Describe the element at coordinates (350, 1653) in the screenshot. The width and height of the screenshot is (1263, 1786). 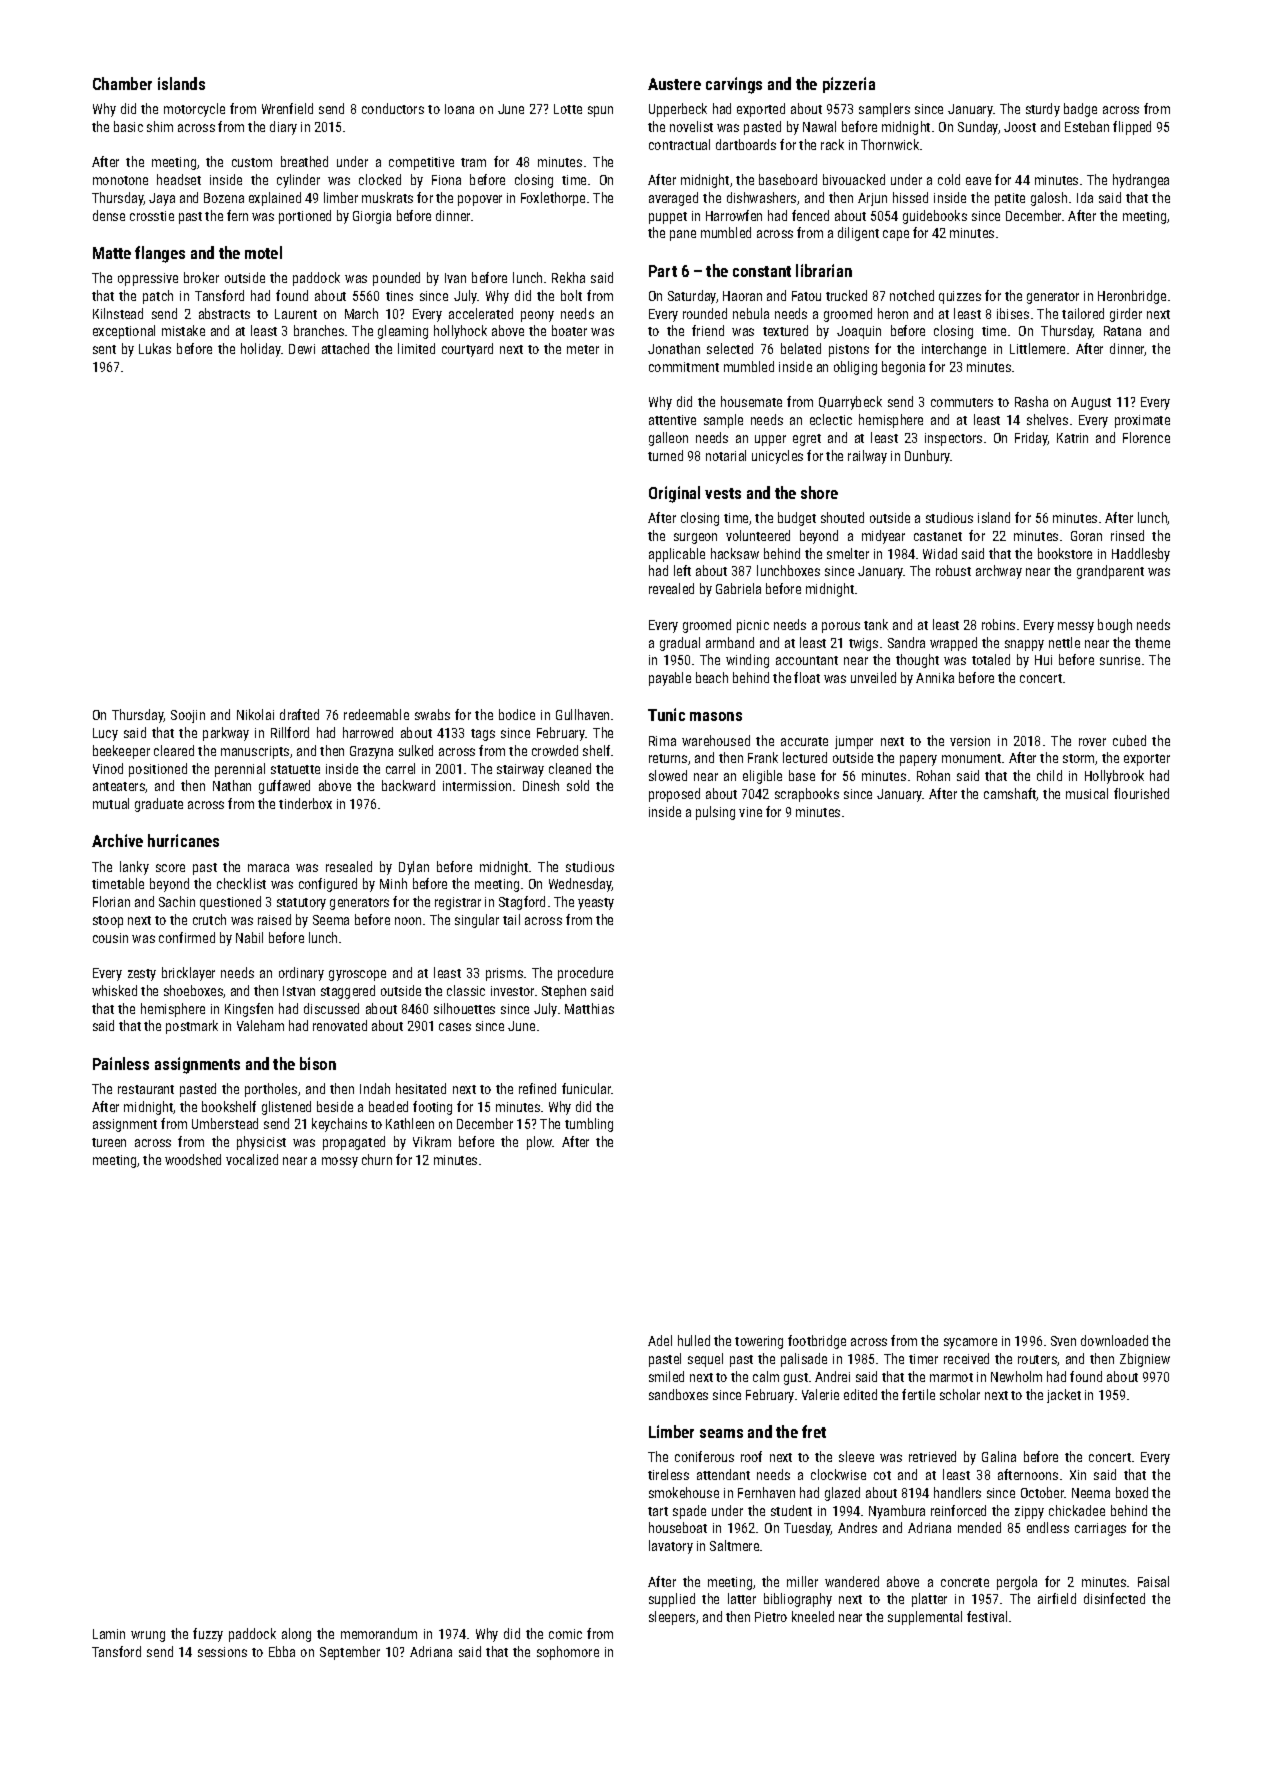
I see `September` at that location.
